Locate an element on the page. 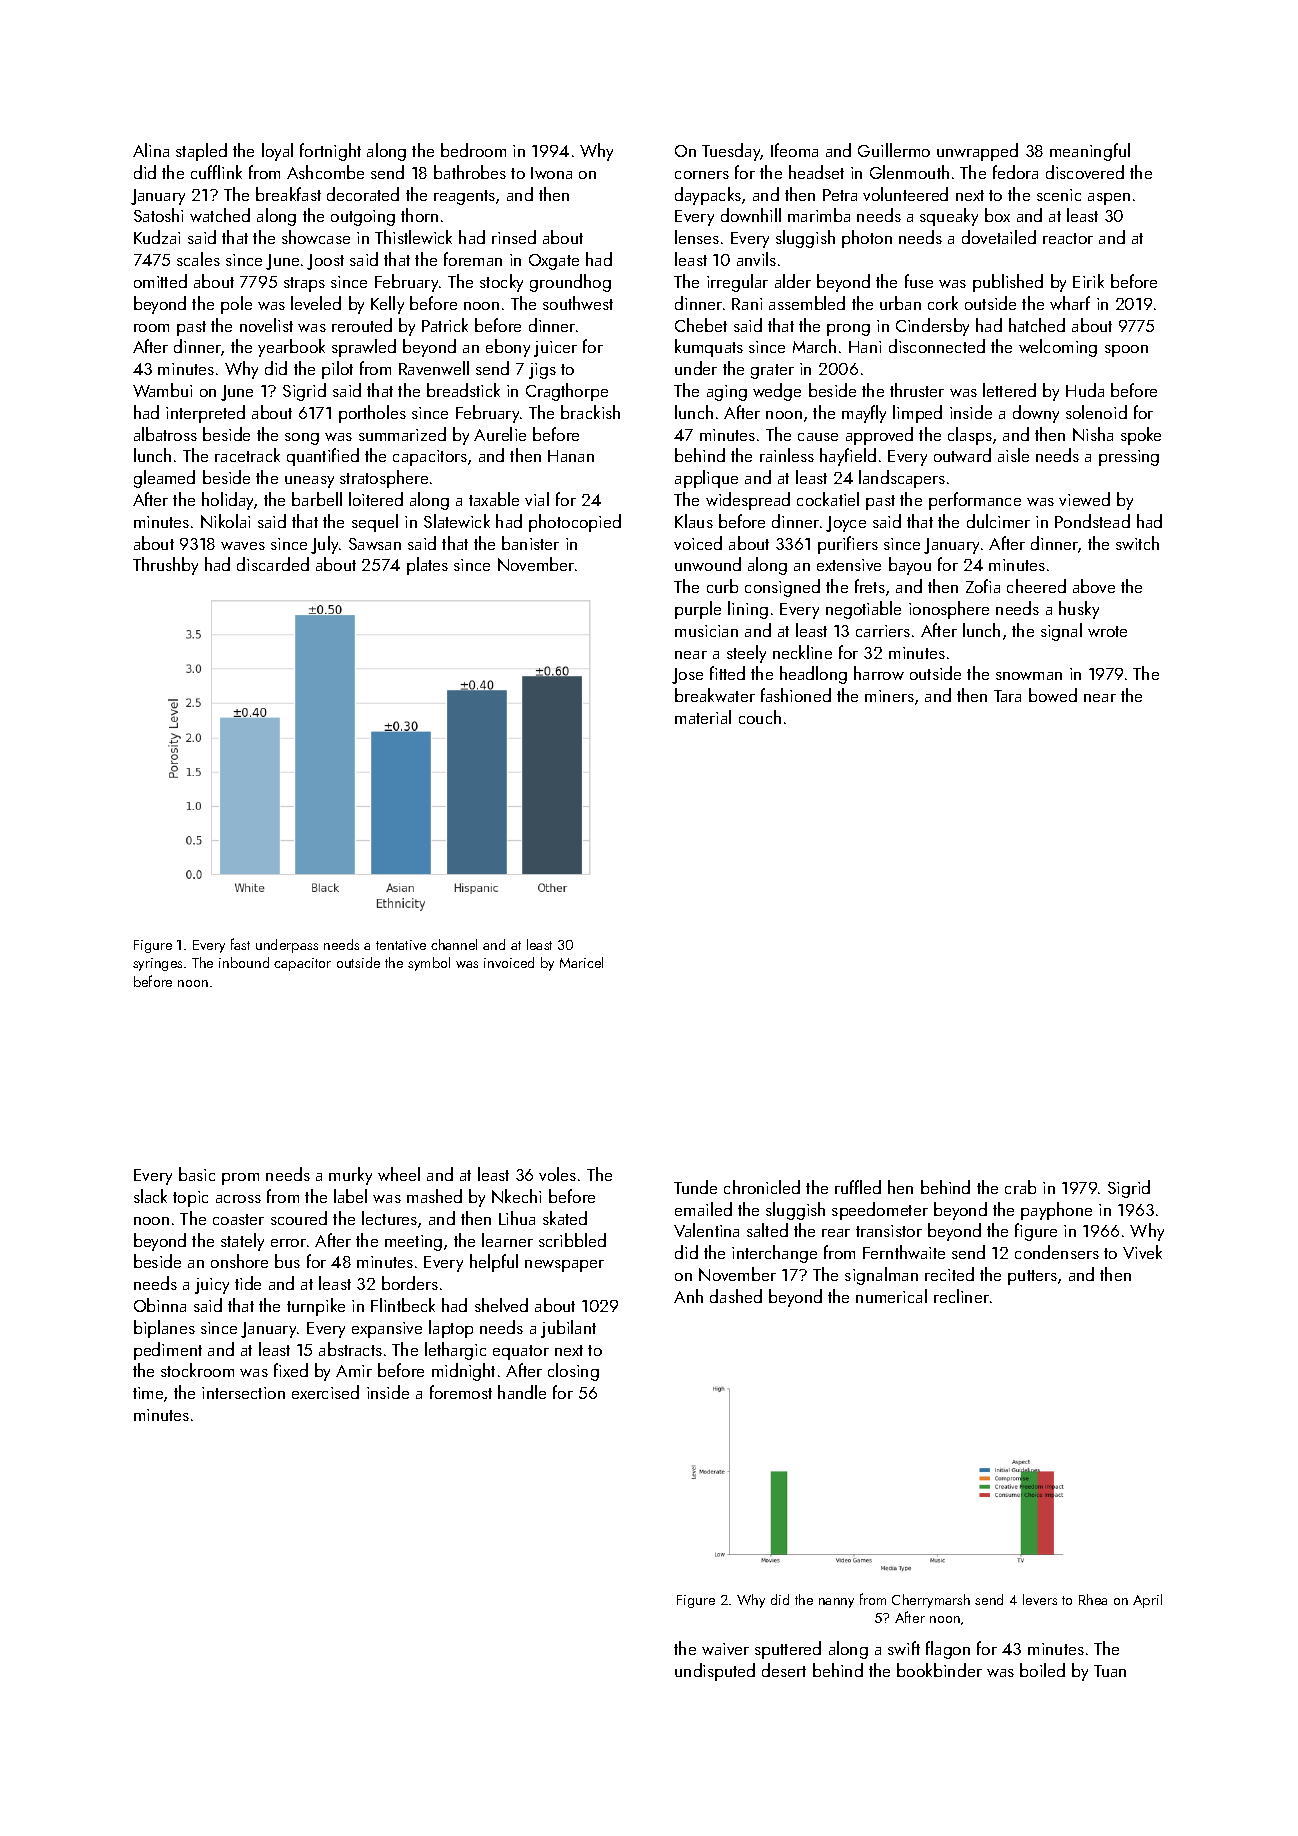 This image has width=1298, height=1836. plates is located at coordinates (427, 566).
